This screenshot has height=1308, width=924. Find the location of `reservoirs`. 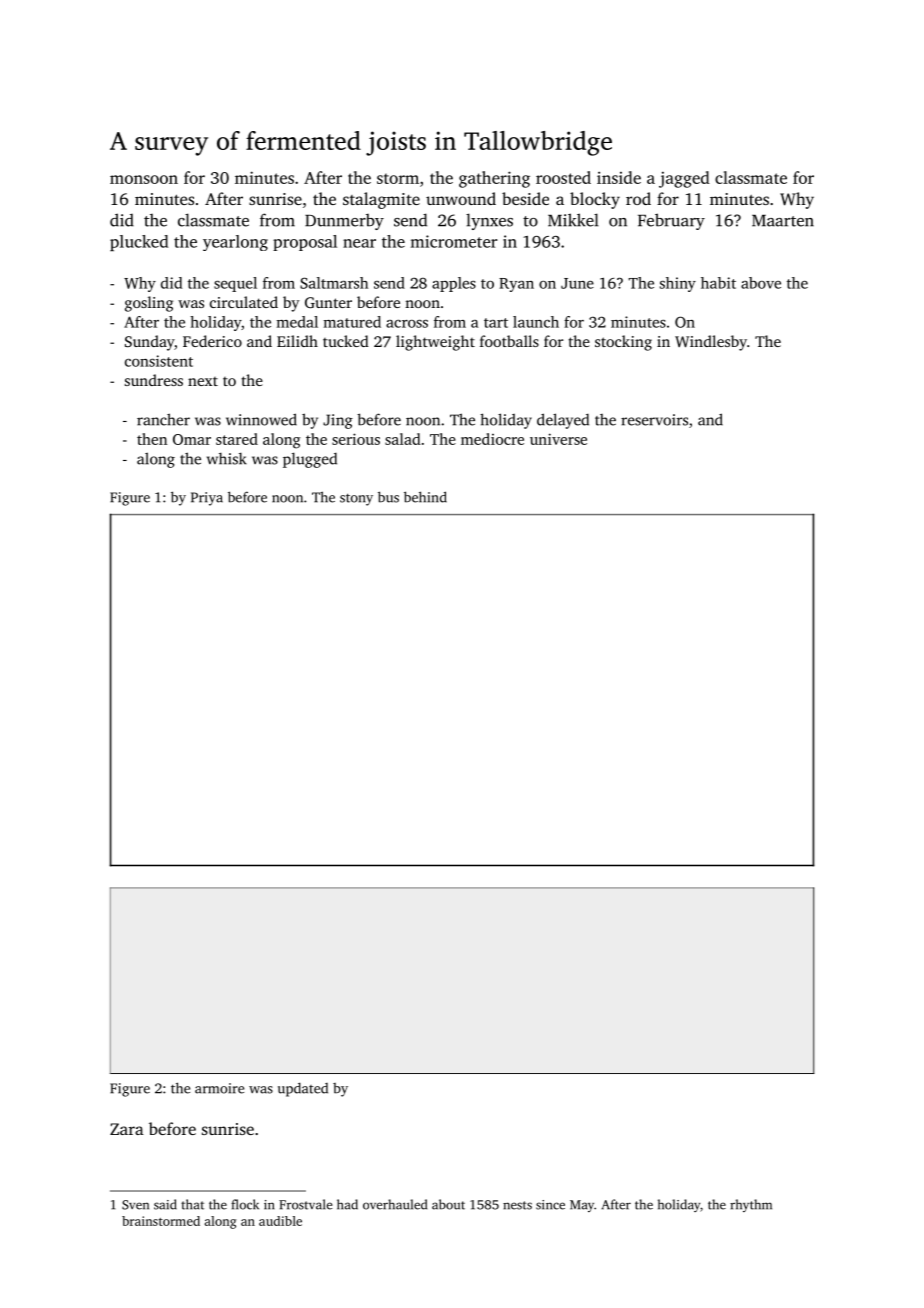

reservoirs is located at coordinates (654, 420).
